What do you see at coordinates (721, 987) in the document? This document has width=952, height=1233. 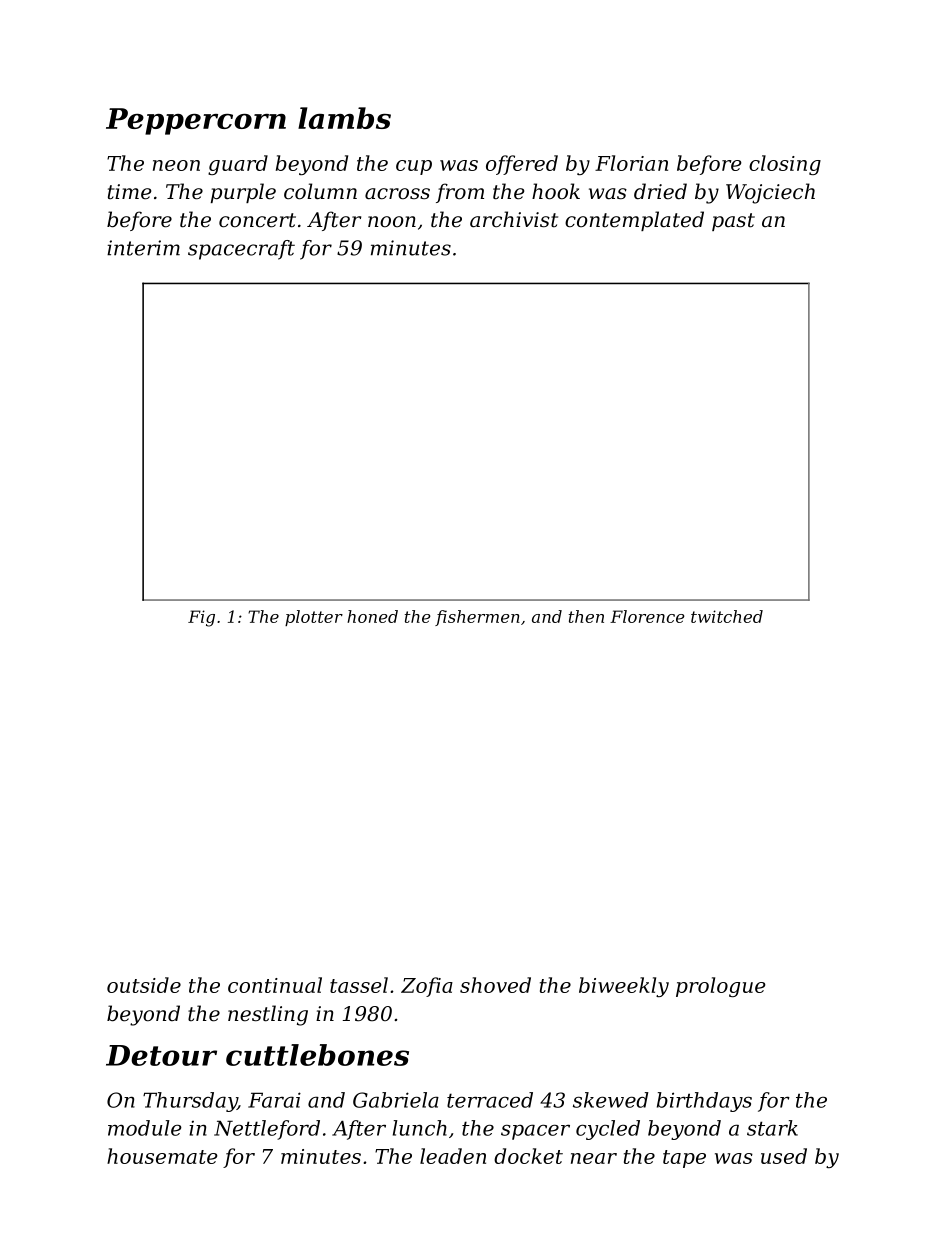 I see `prologue` at bounding box center [721, 987].
